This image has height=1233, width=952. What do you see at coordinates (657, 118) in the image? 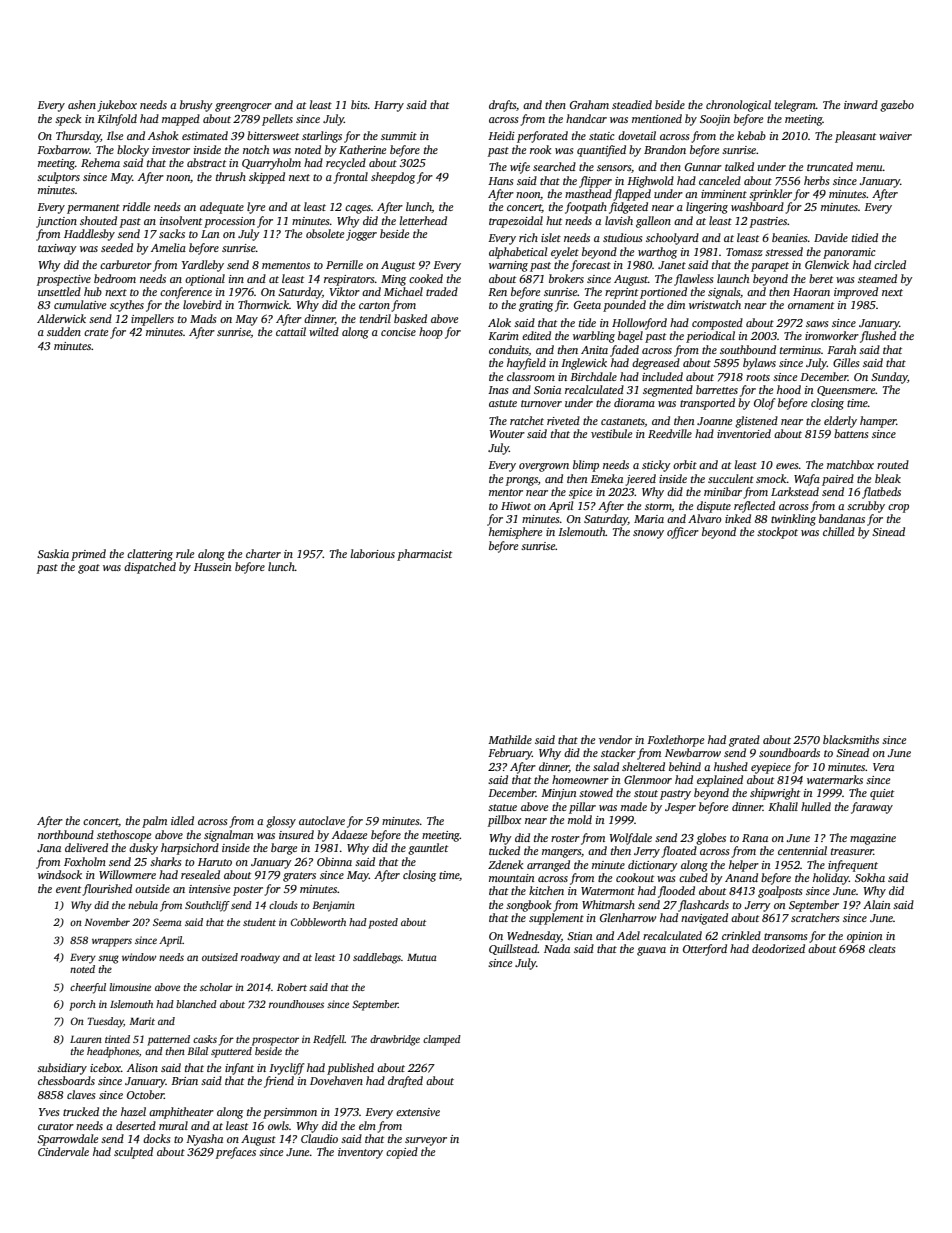
I see `mentioned` at bounding box center [657, 118].
